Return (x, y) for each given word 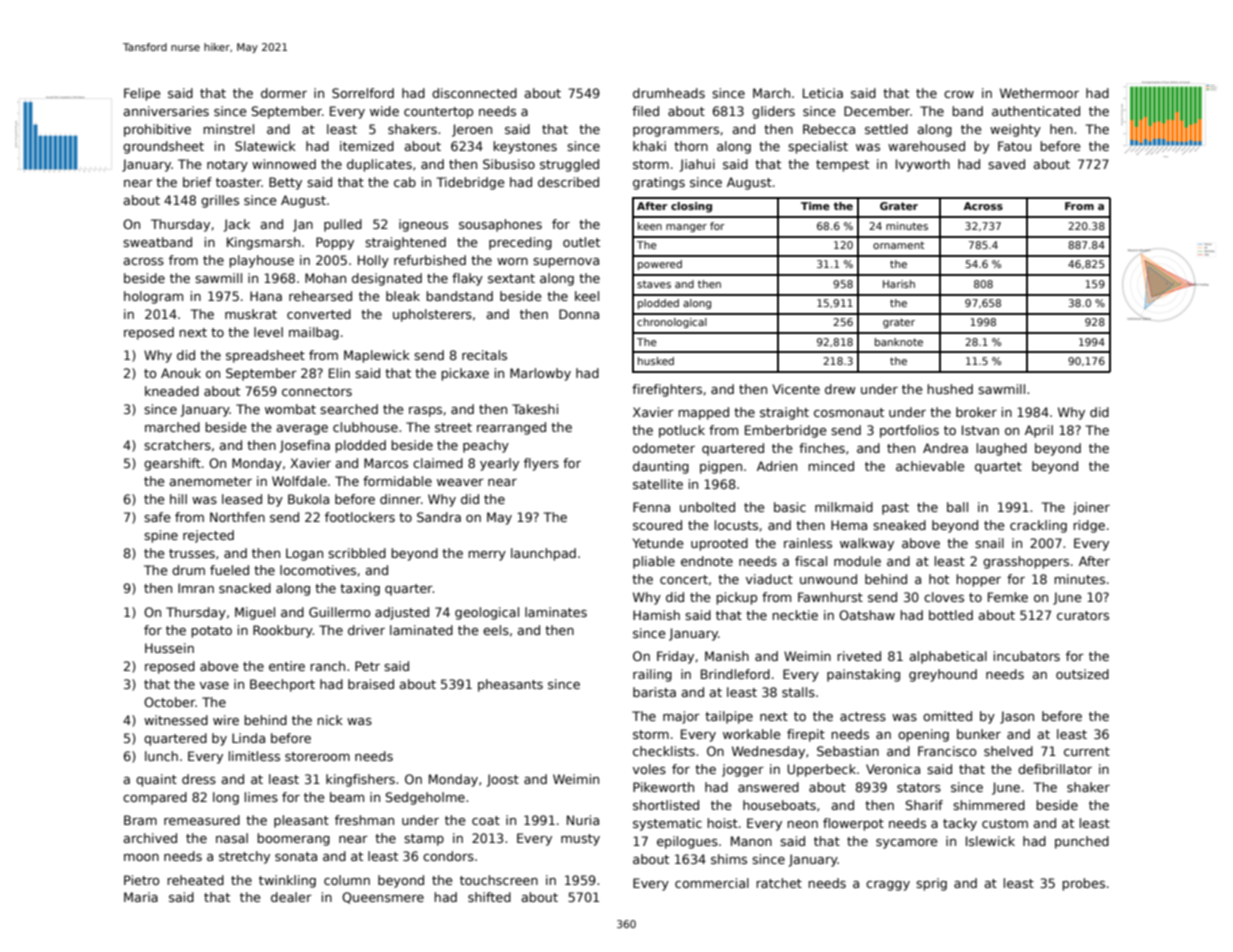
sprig (931, 884)
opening (923, 735)
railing (652, 675)
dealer (291, 897)
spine (161, 536)
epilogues (687, 842)
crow (959, 94)
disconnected (474, 93)
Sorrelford (363, 93)
